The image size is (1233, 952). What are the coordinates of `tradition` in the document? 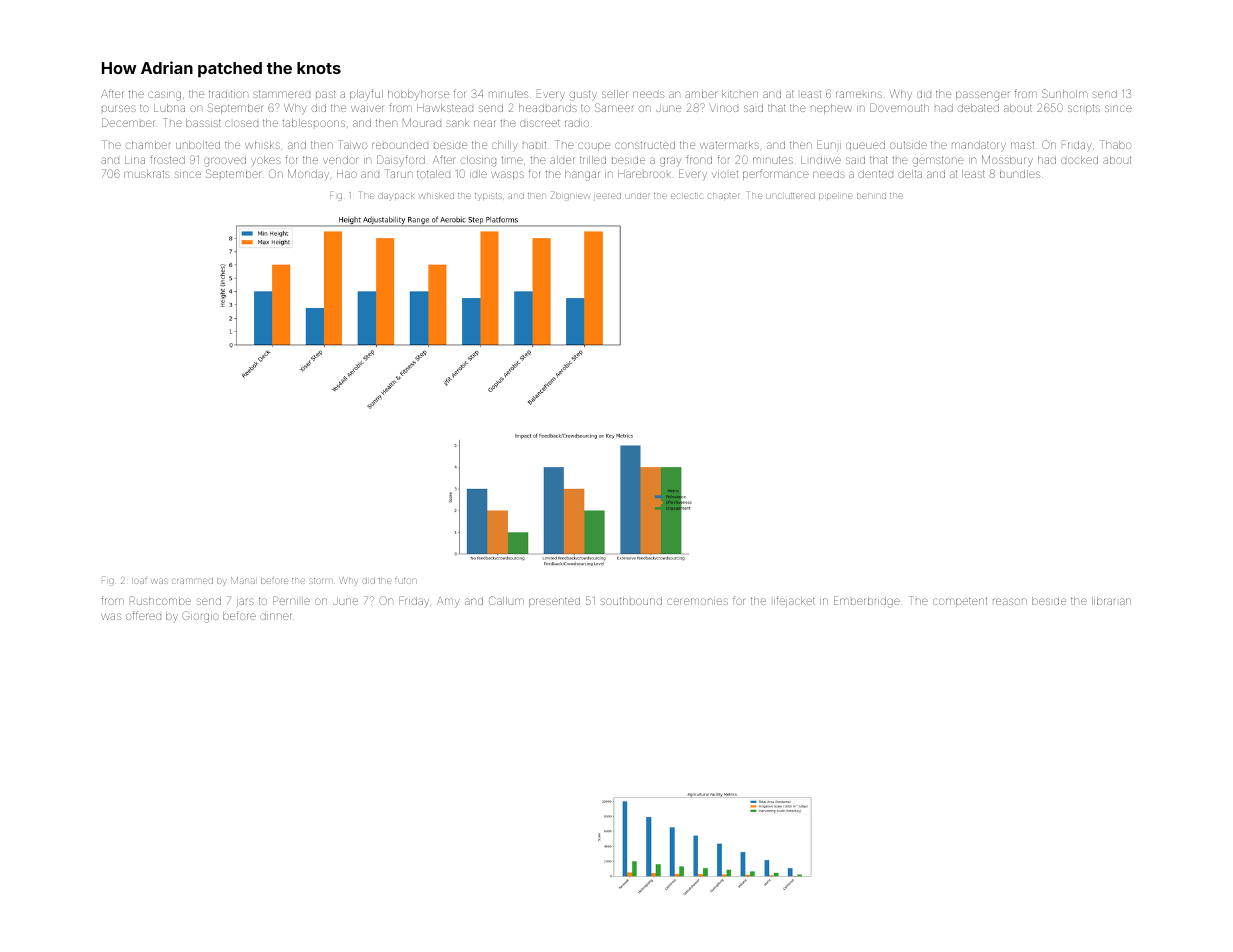 It's located at (228, 94).
